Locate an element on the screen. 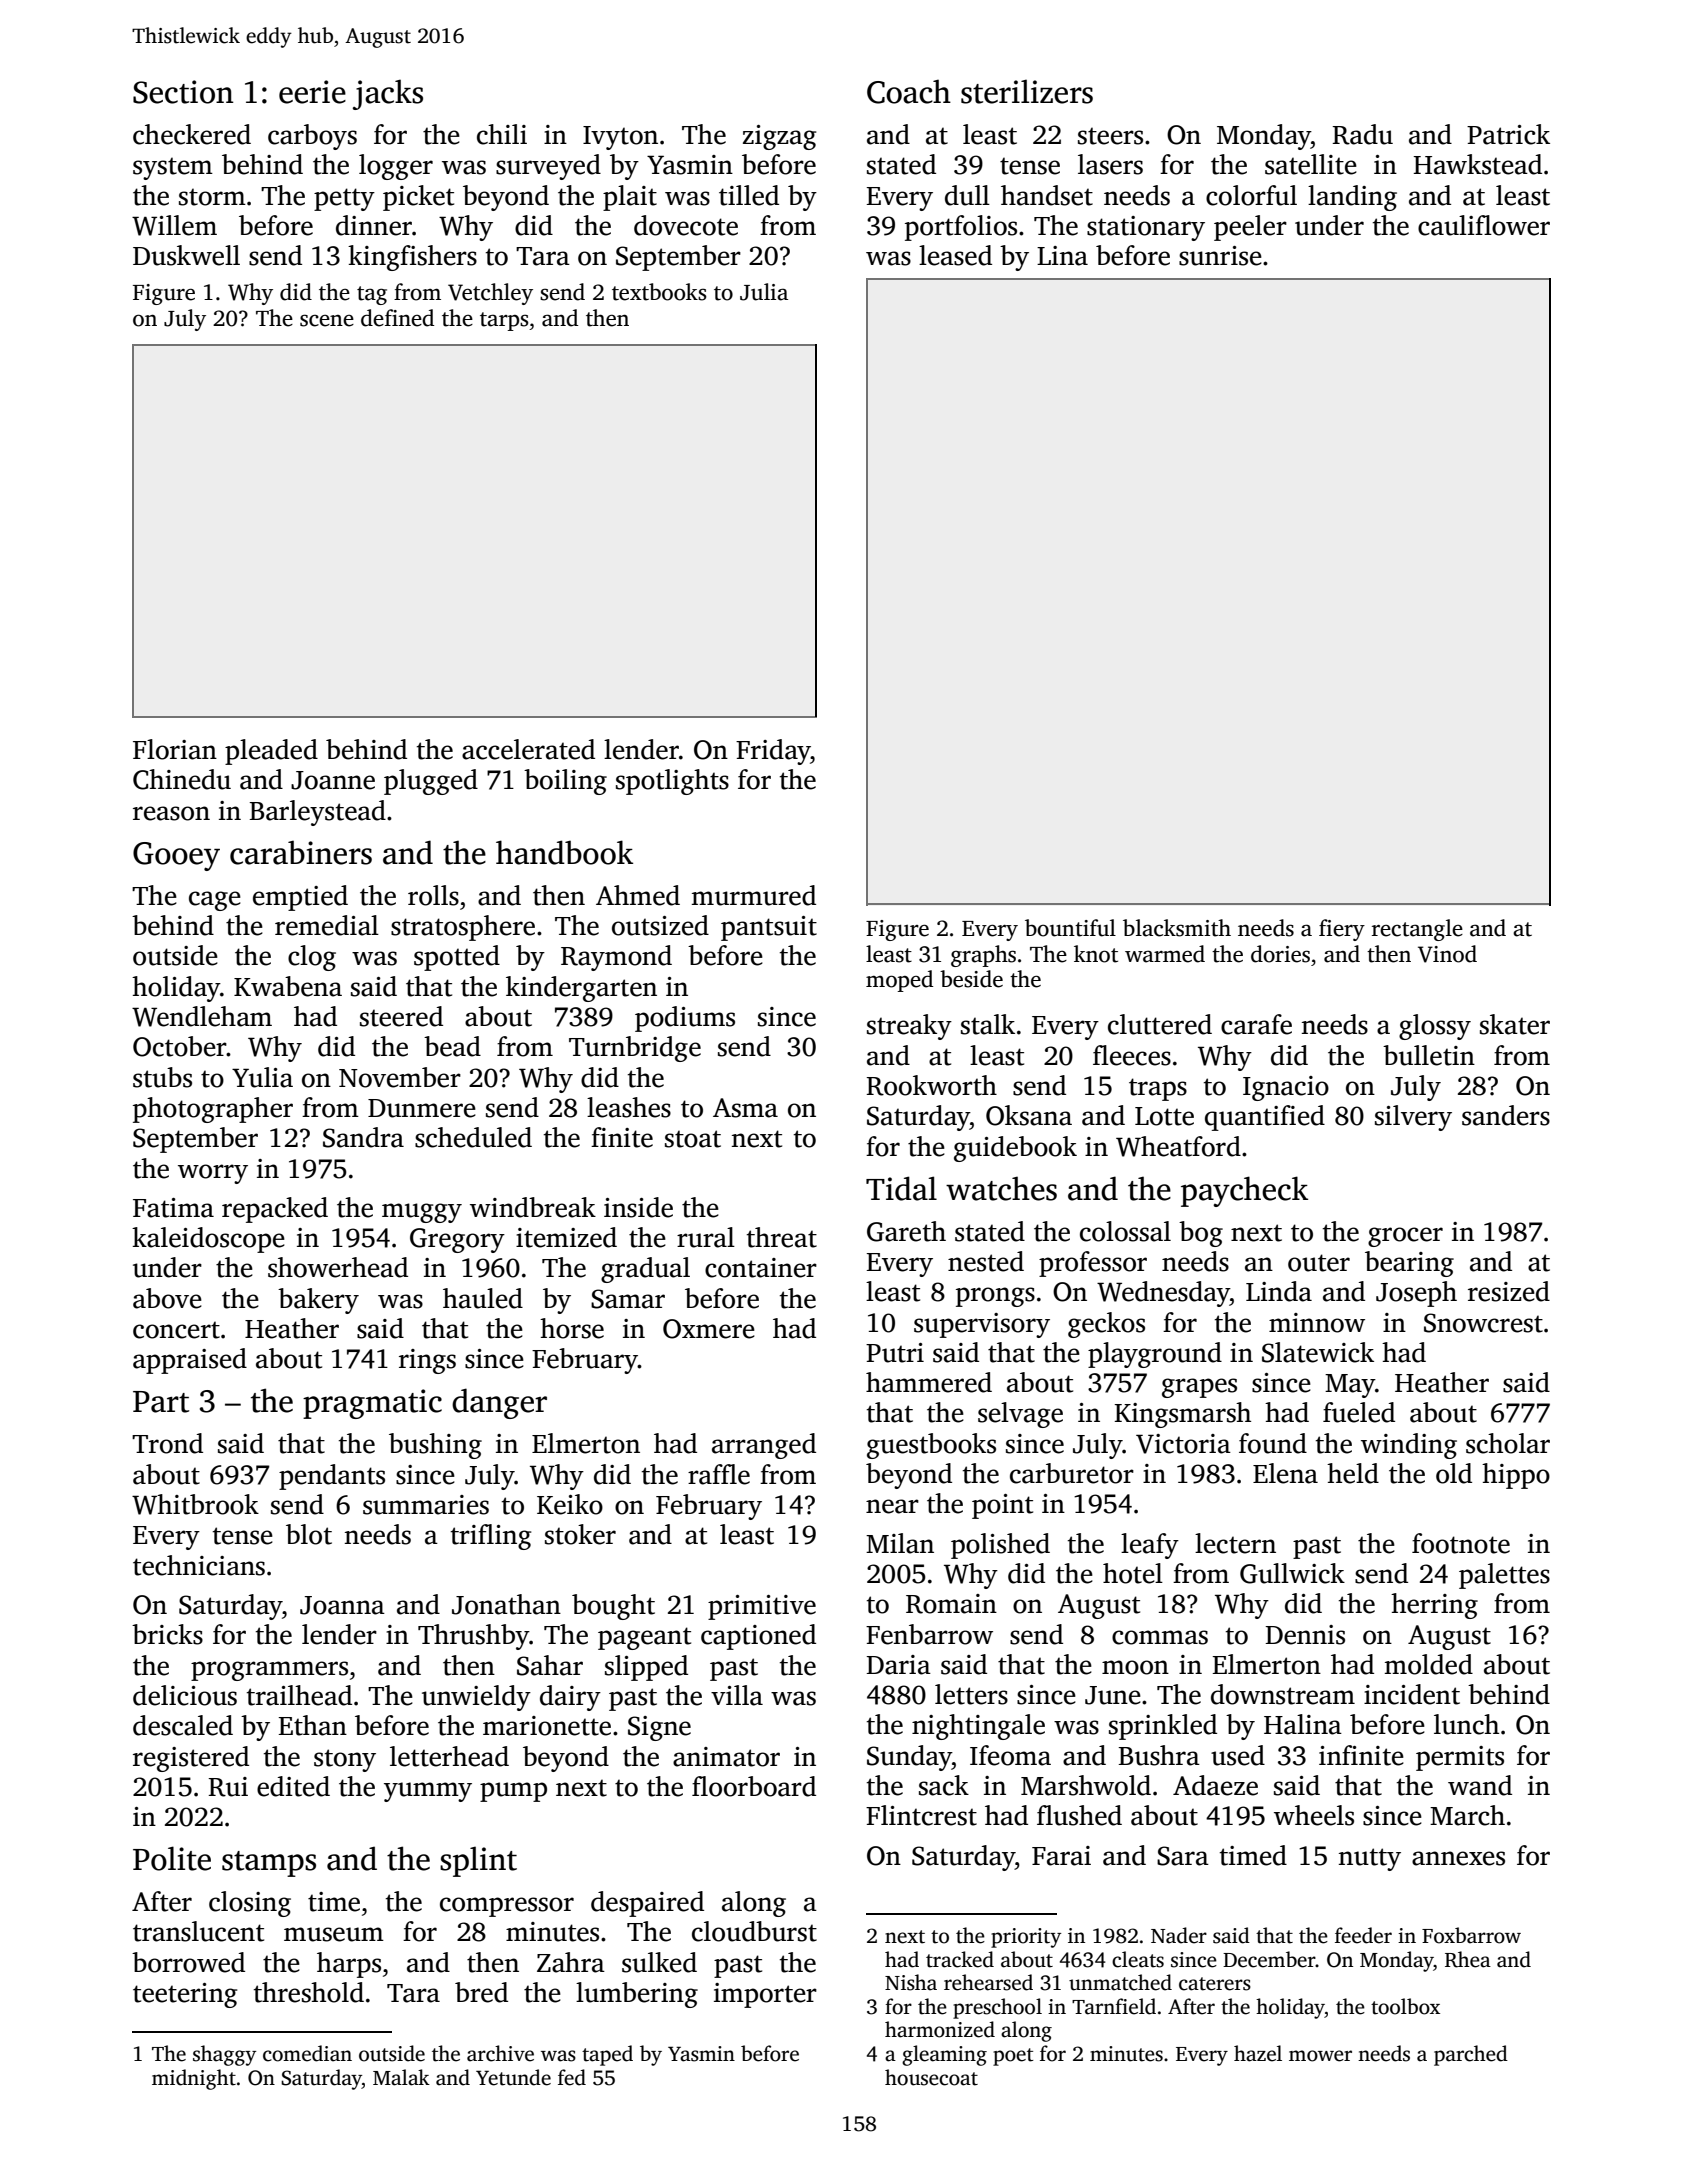 This screenshot has width=1683, height=2178. rectangle is located at coordinates (1417, 930).
